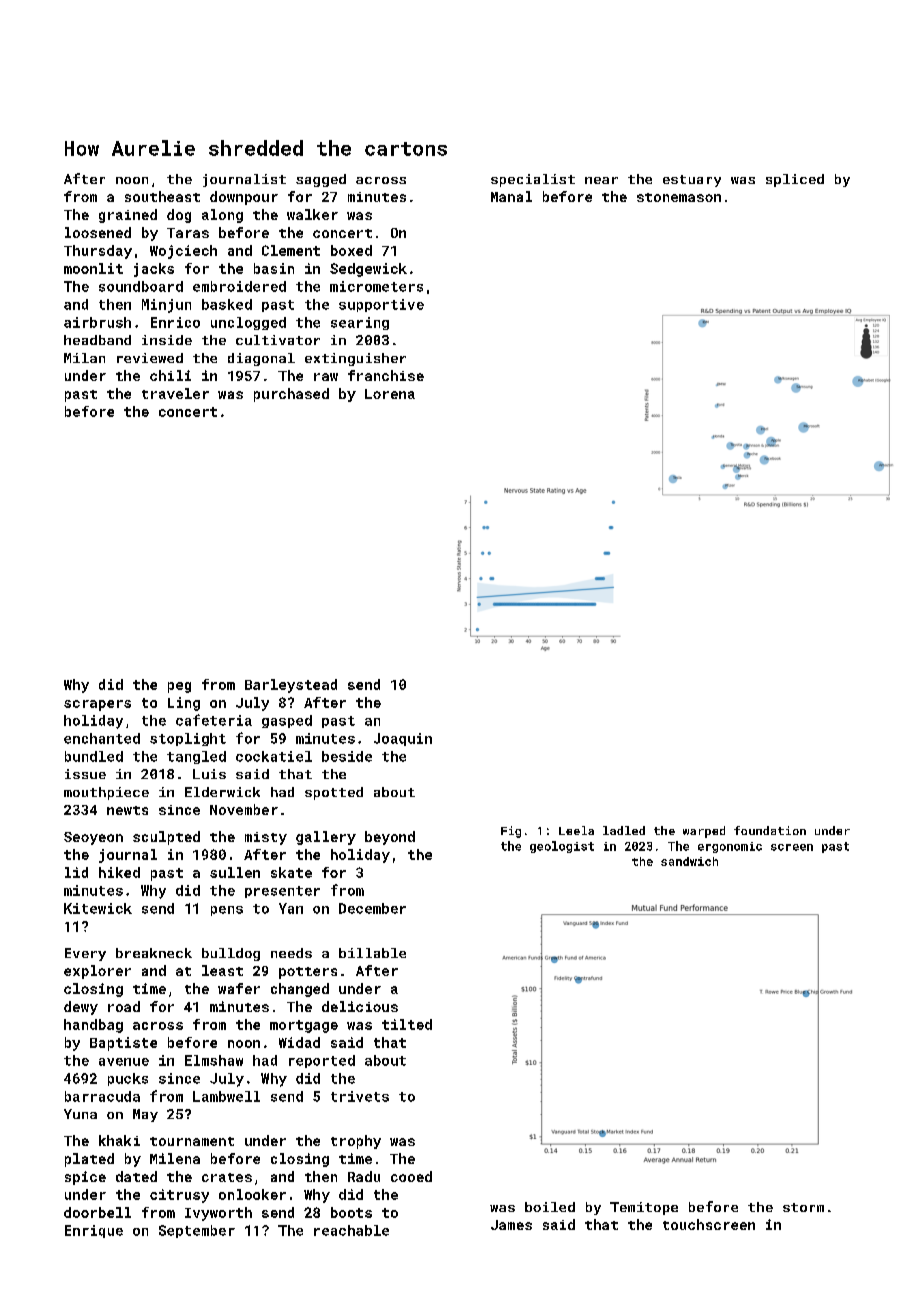 This page has width=924, height=1311. What do you see at coordinates (511, 1225) in the page?
I see `James` at bounding box center [511, 1225].
